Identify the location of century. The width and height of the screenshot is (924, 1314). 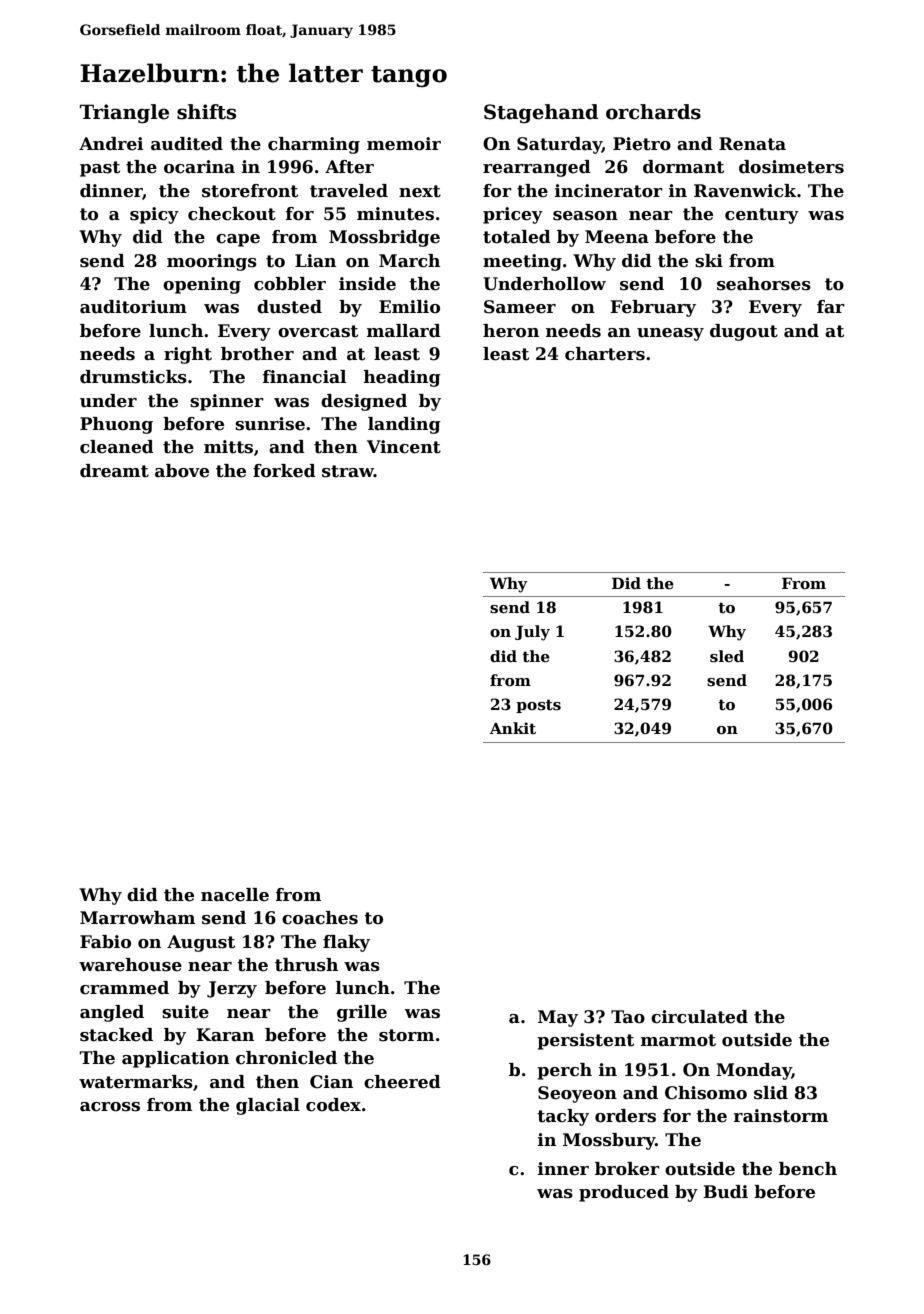
(762, 216).
